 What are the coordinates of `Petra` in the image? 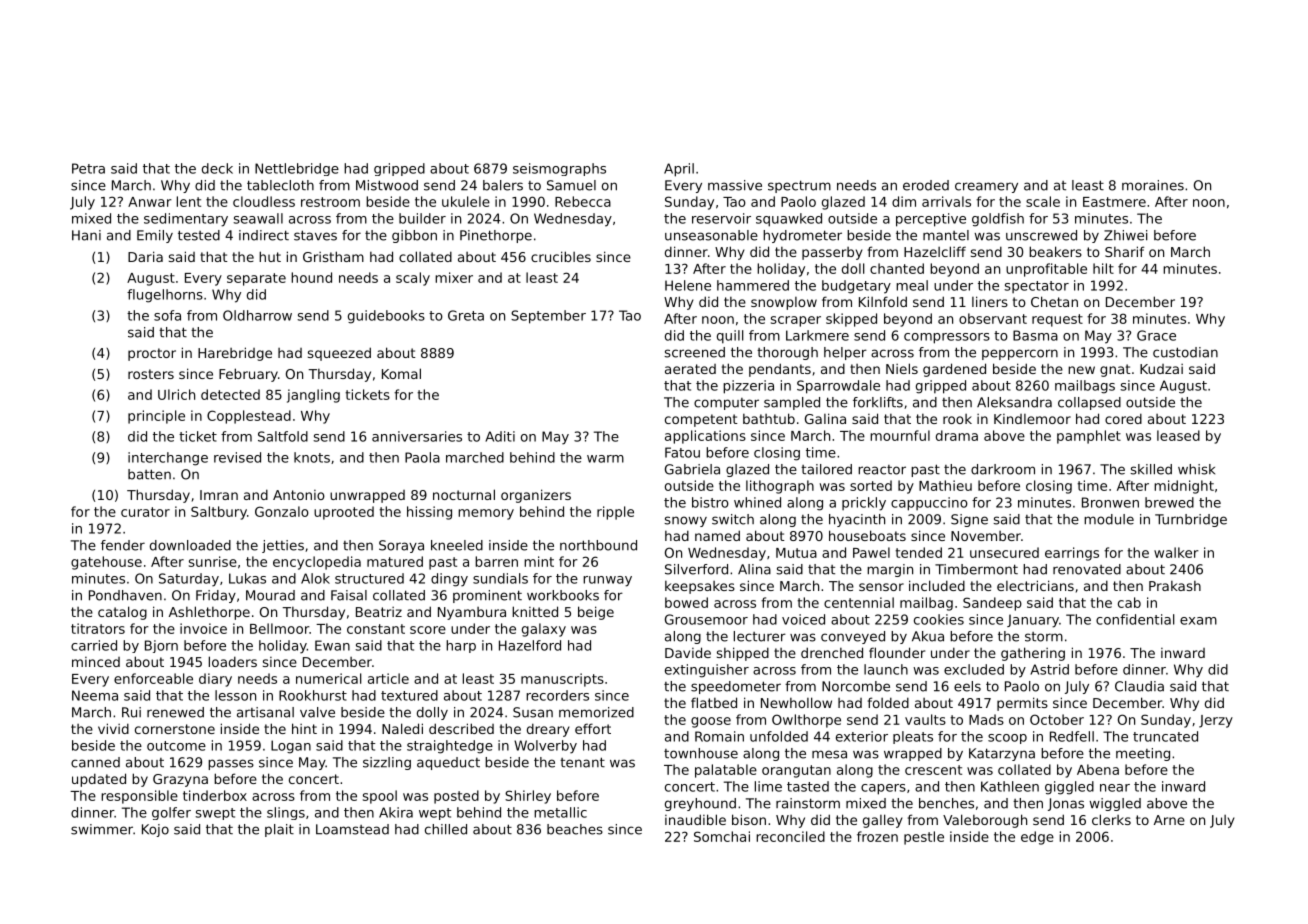 It's located at (88, 168).
